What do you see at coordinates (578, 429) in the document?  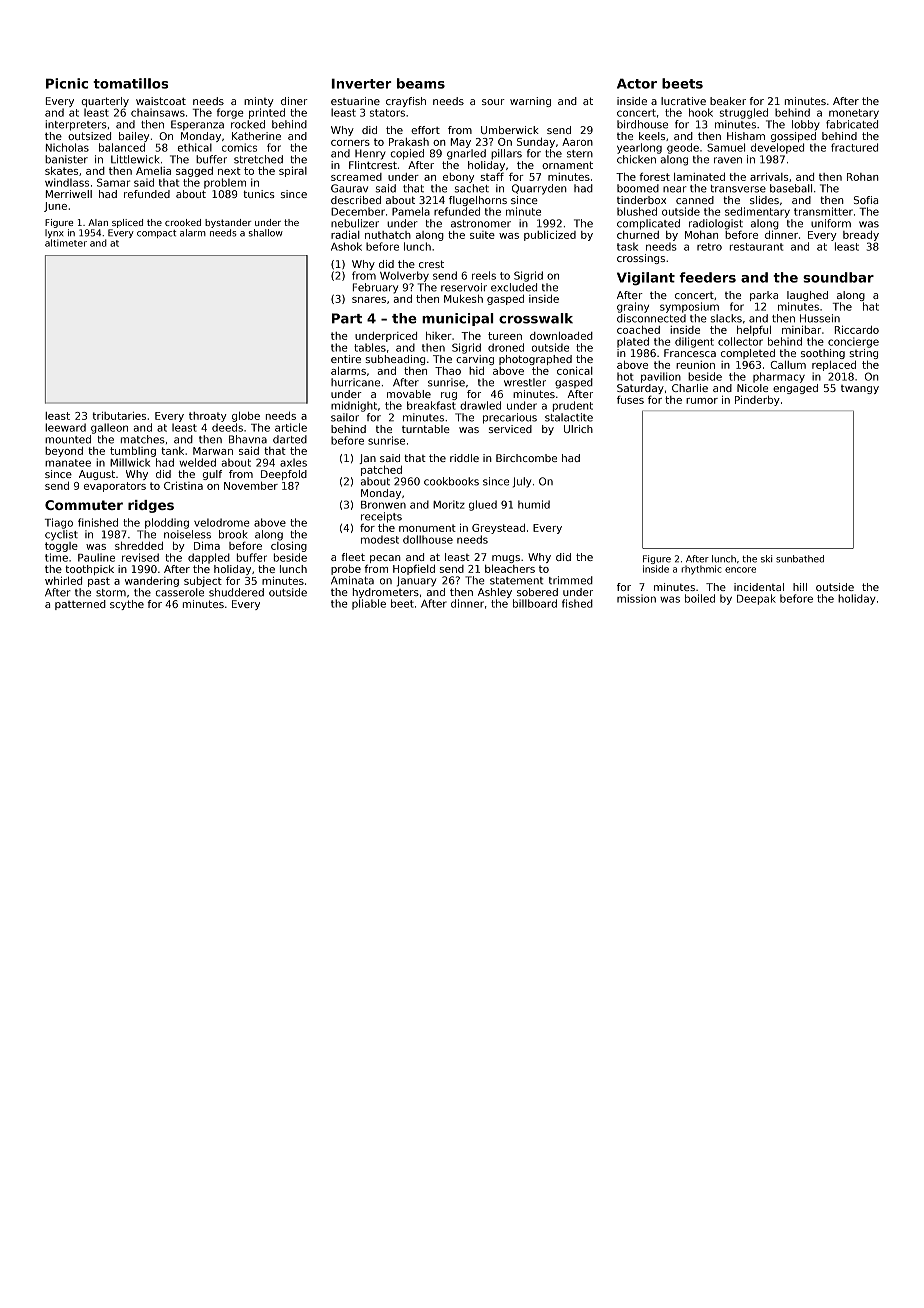 I see `Ulrich` at bounding box center [578, 429].
